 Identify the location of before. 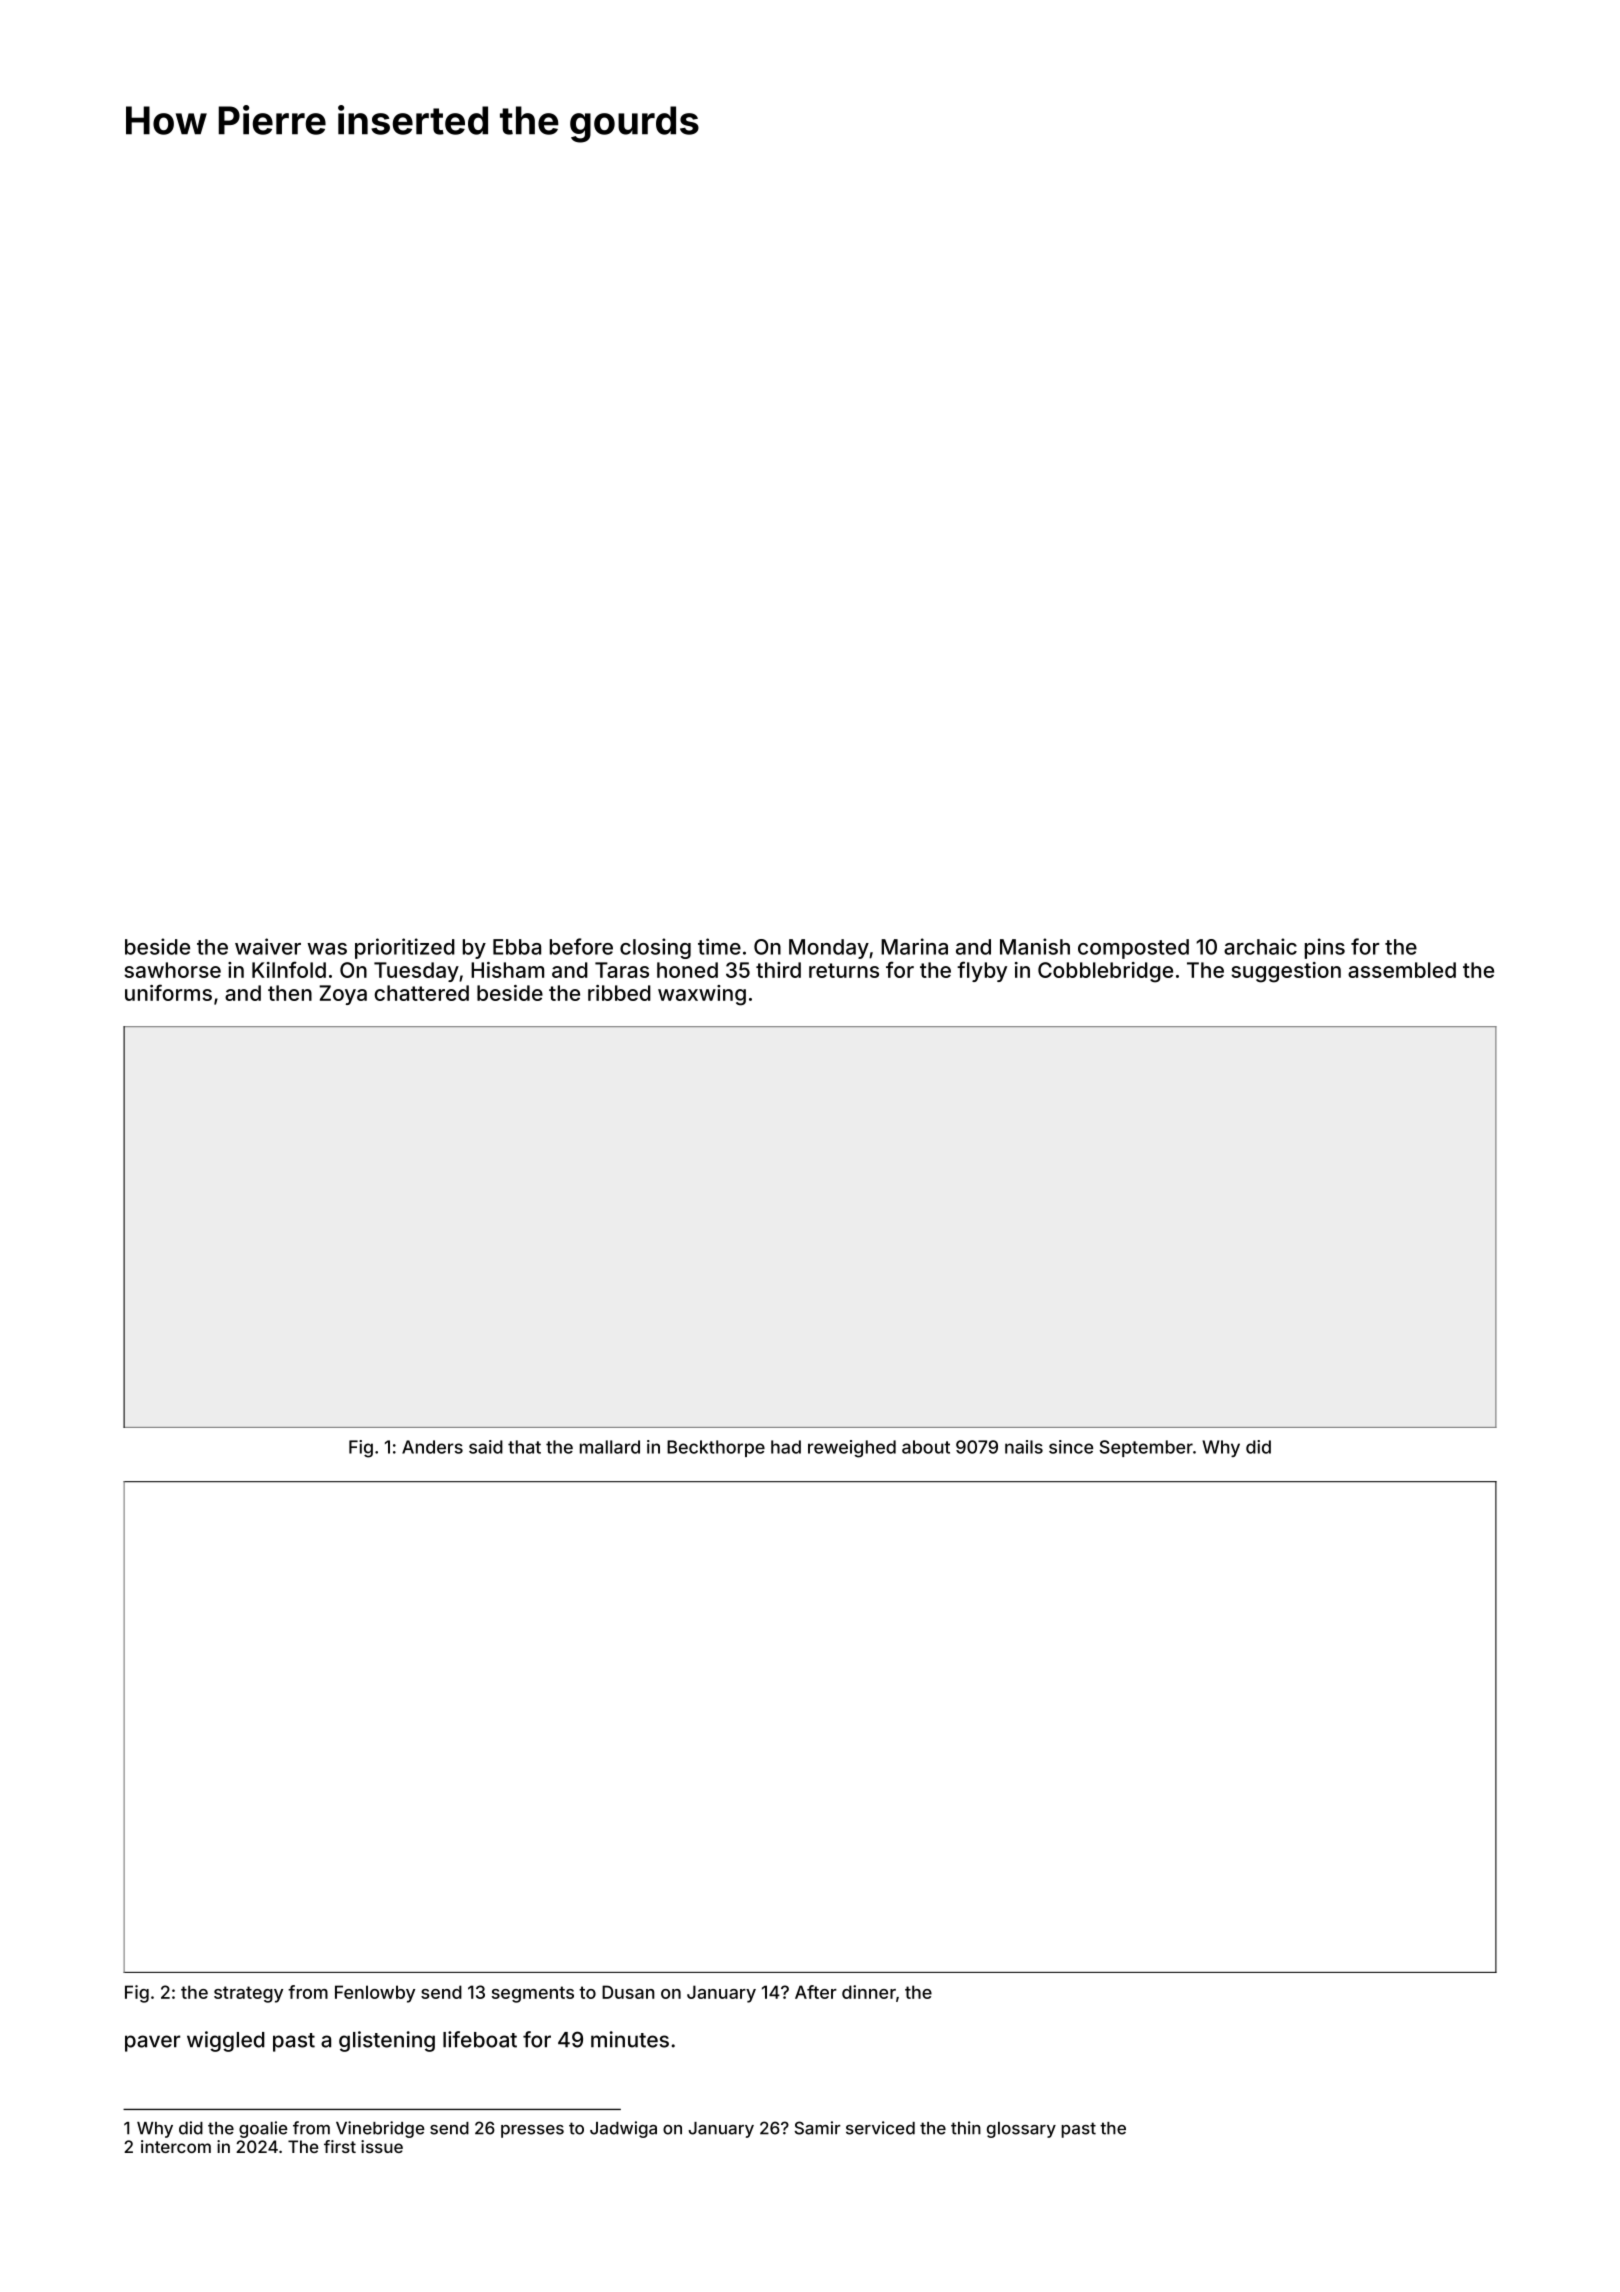
(581, 946).
